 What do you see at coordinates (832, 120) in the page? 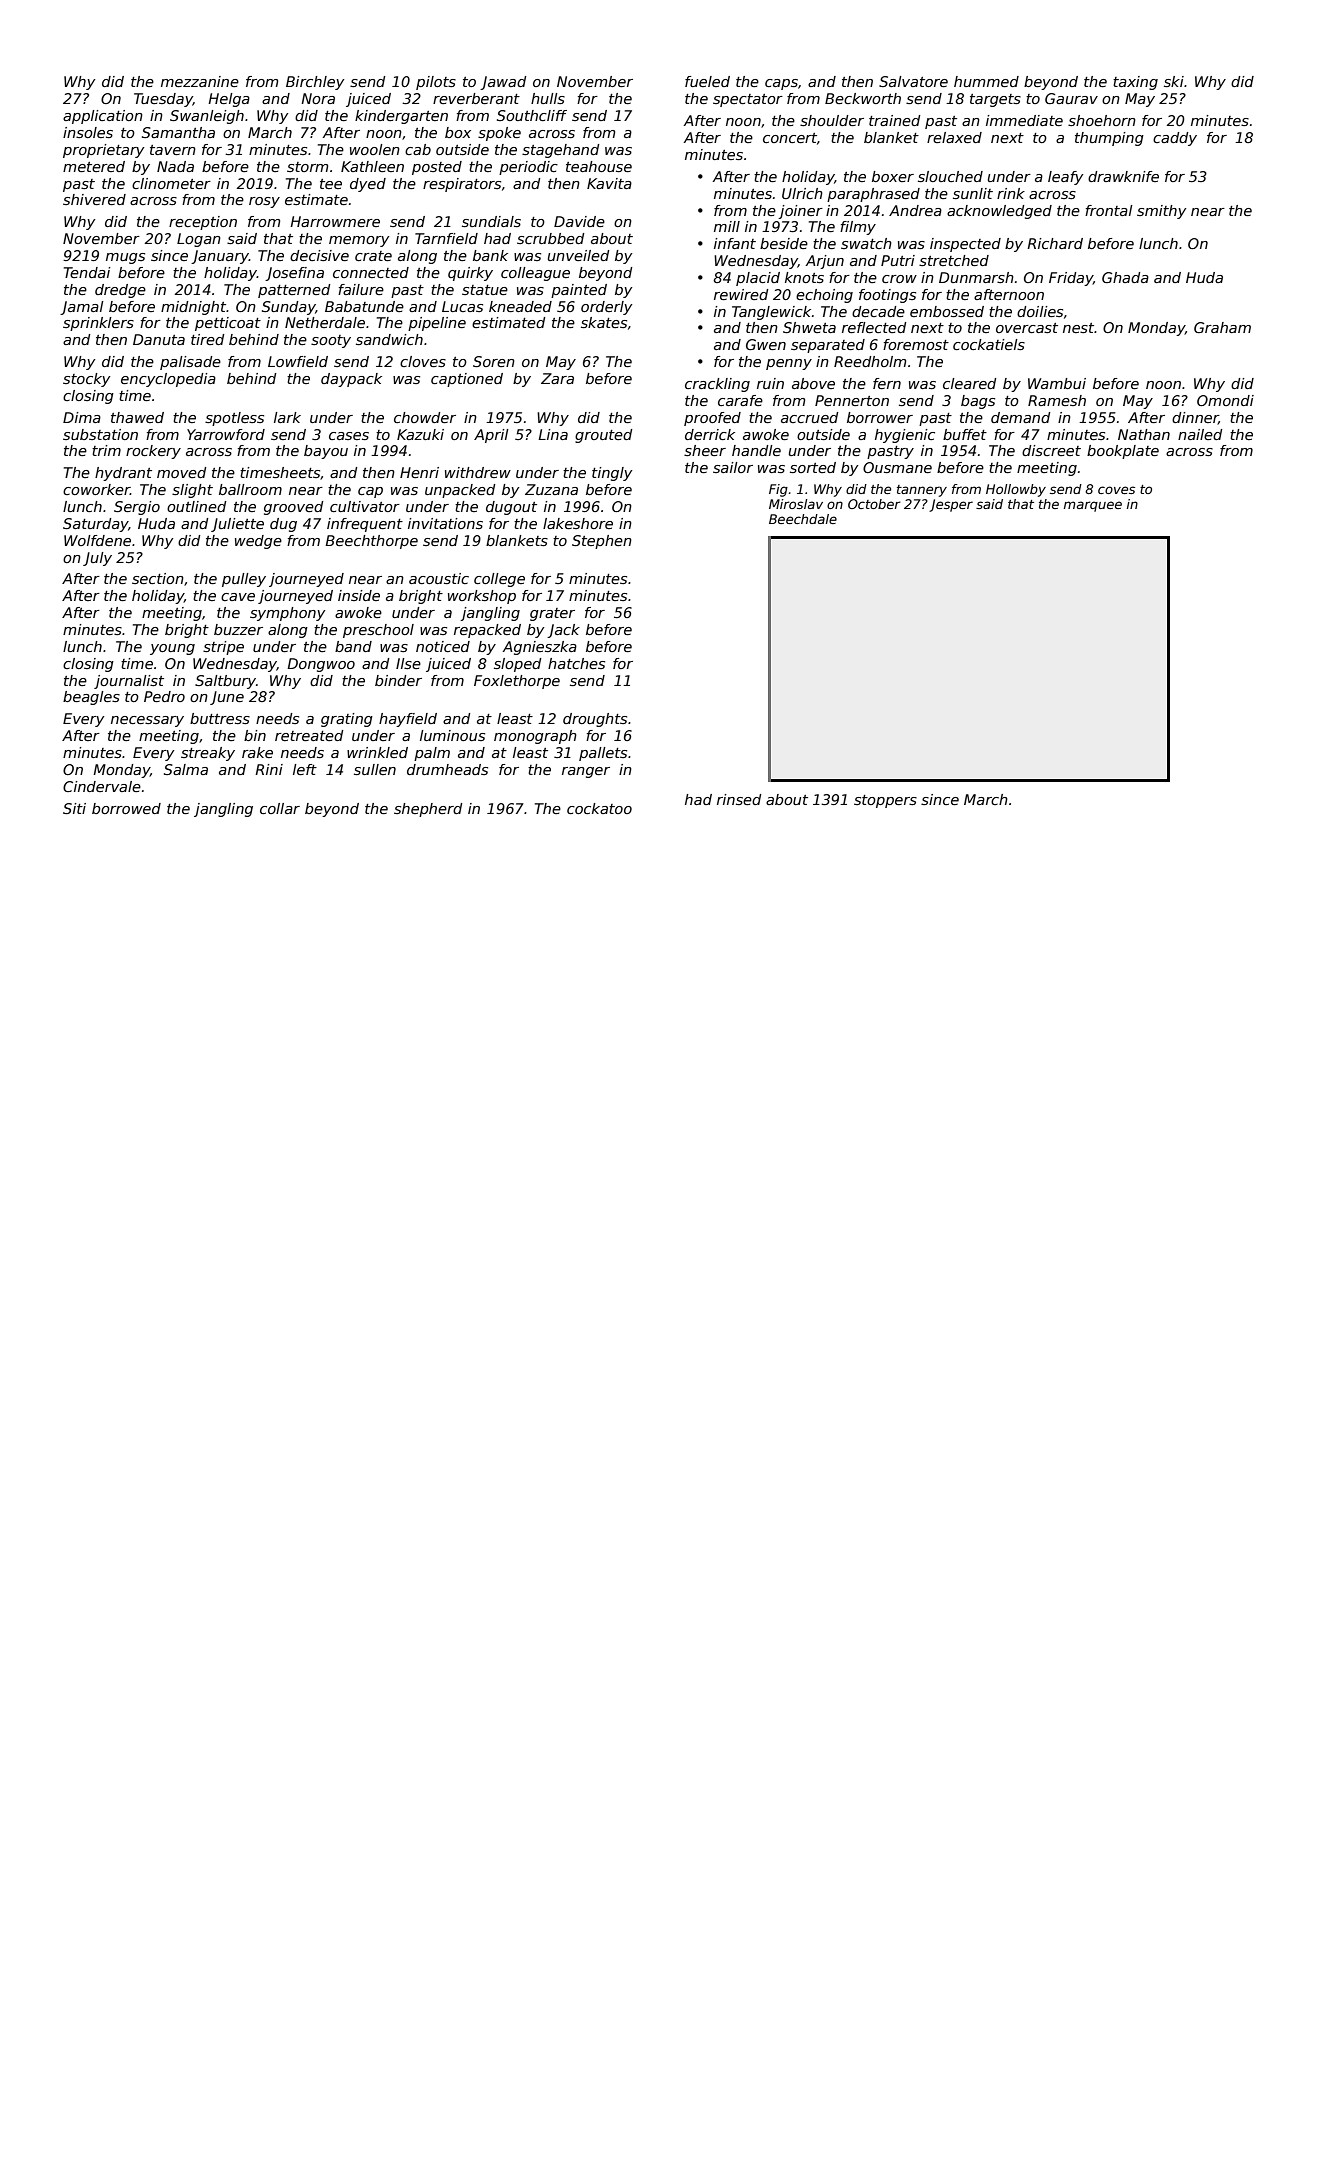
I see `shoulder` at bounding box center [832, 120].
